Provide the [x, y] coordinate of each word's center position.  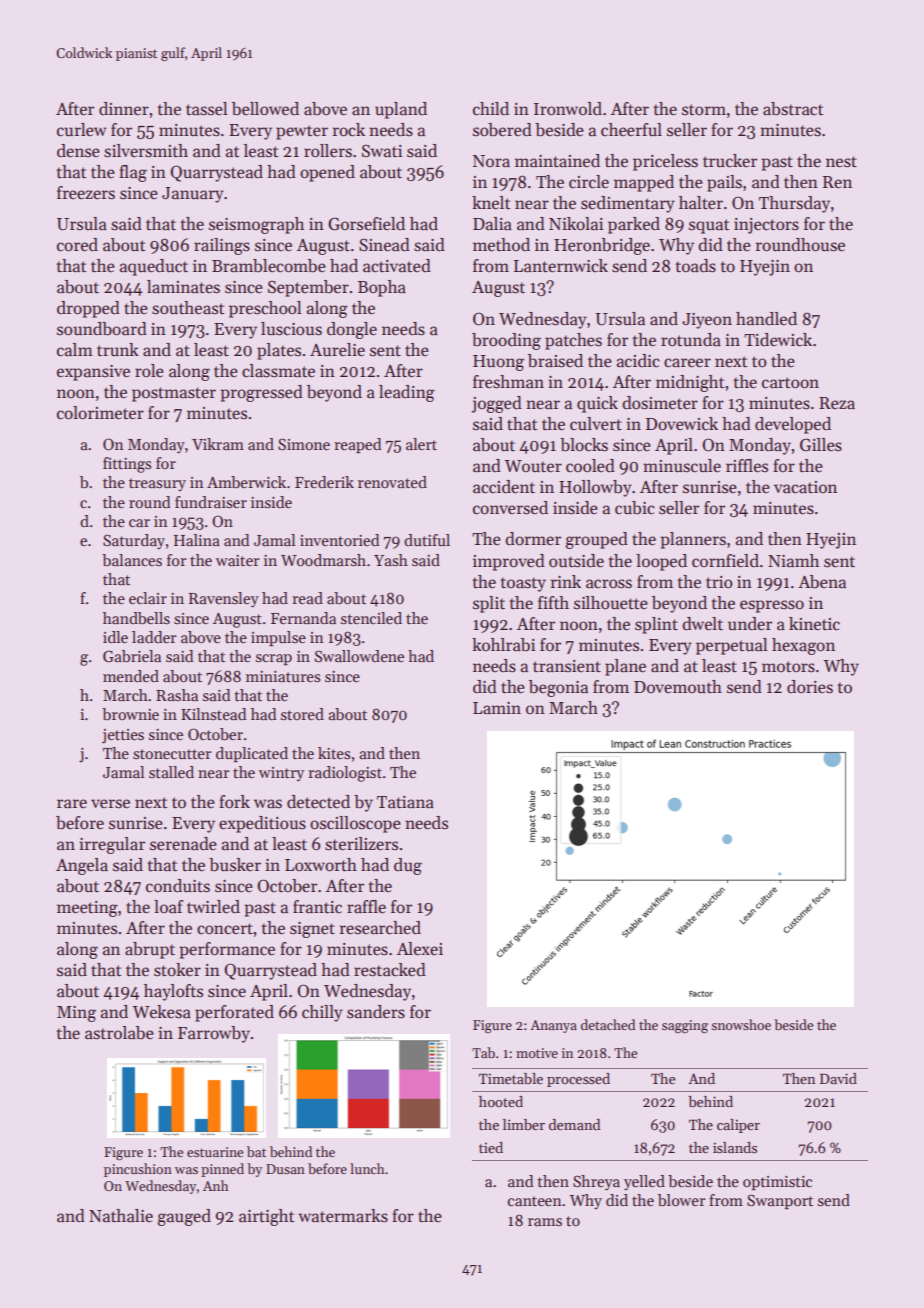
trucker [730, 161]
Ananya [553, 1026]
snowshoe [741, 1024]
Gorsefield [366, 224]
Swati [382, 151]
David [838, 1078]
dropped [88, 309]
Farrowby [214, 1034]
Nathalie [121, 1216]
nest [841, 162]
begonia [558, 688]
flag [133, 173]
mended [131, 676]
